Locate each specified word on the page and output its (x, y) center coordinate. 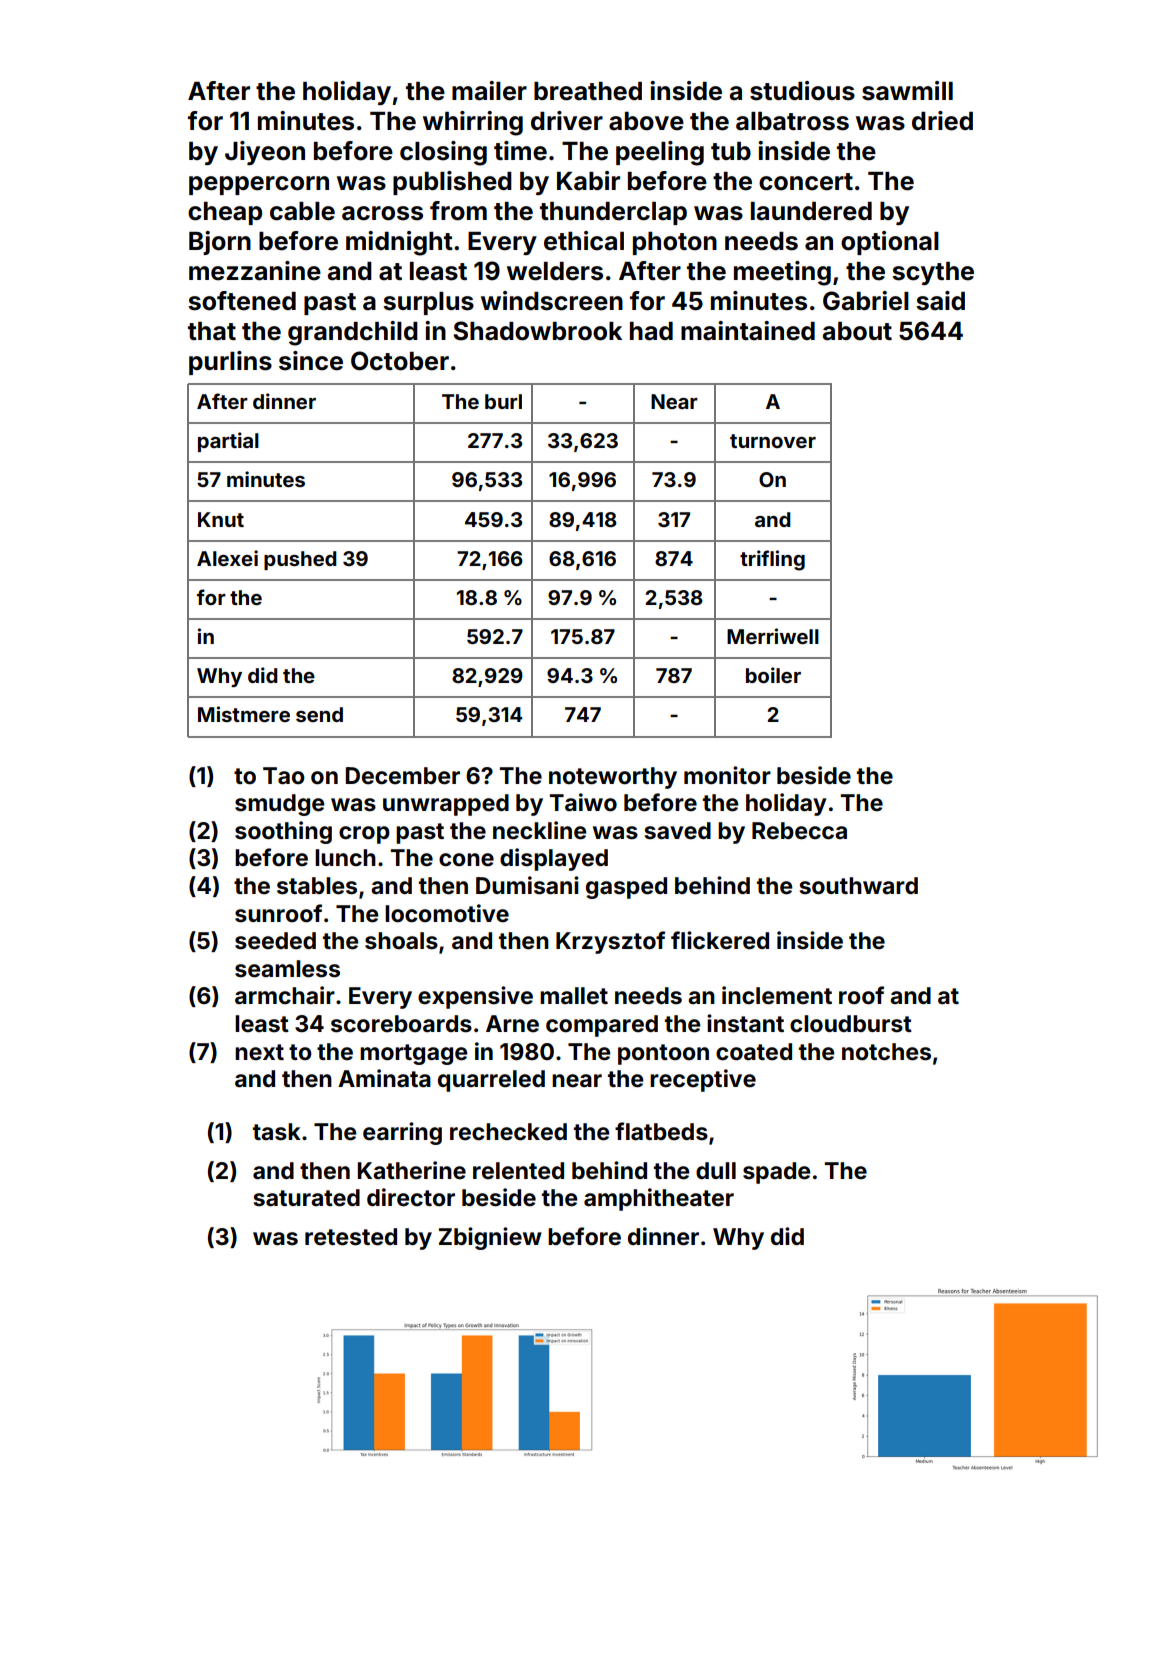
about (857, 331)
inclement (777, 995)
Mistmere (244, 714)
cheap (225, 213)
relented (518, 1171)
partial (228, 442)
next (259, 1052)
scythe (933, 273)
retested (351, 1237)
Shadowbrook (537, 331)
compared (602, 1026)
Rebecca (799, 831)
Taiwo (583, 802)
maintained (748, 331)
